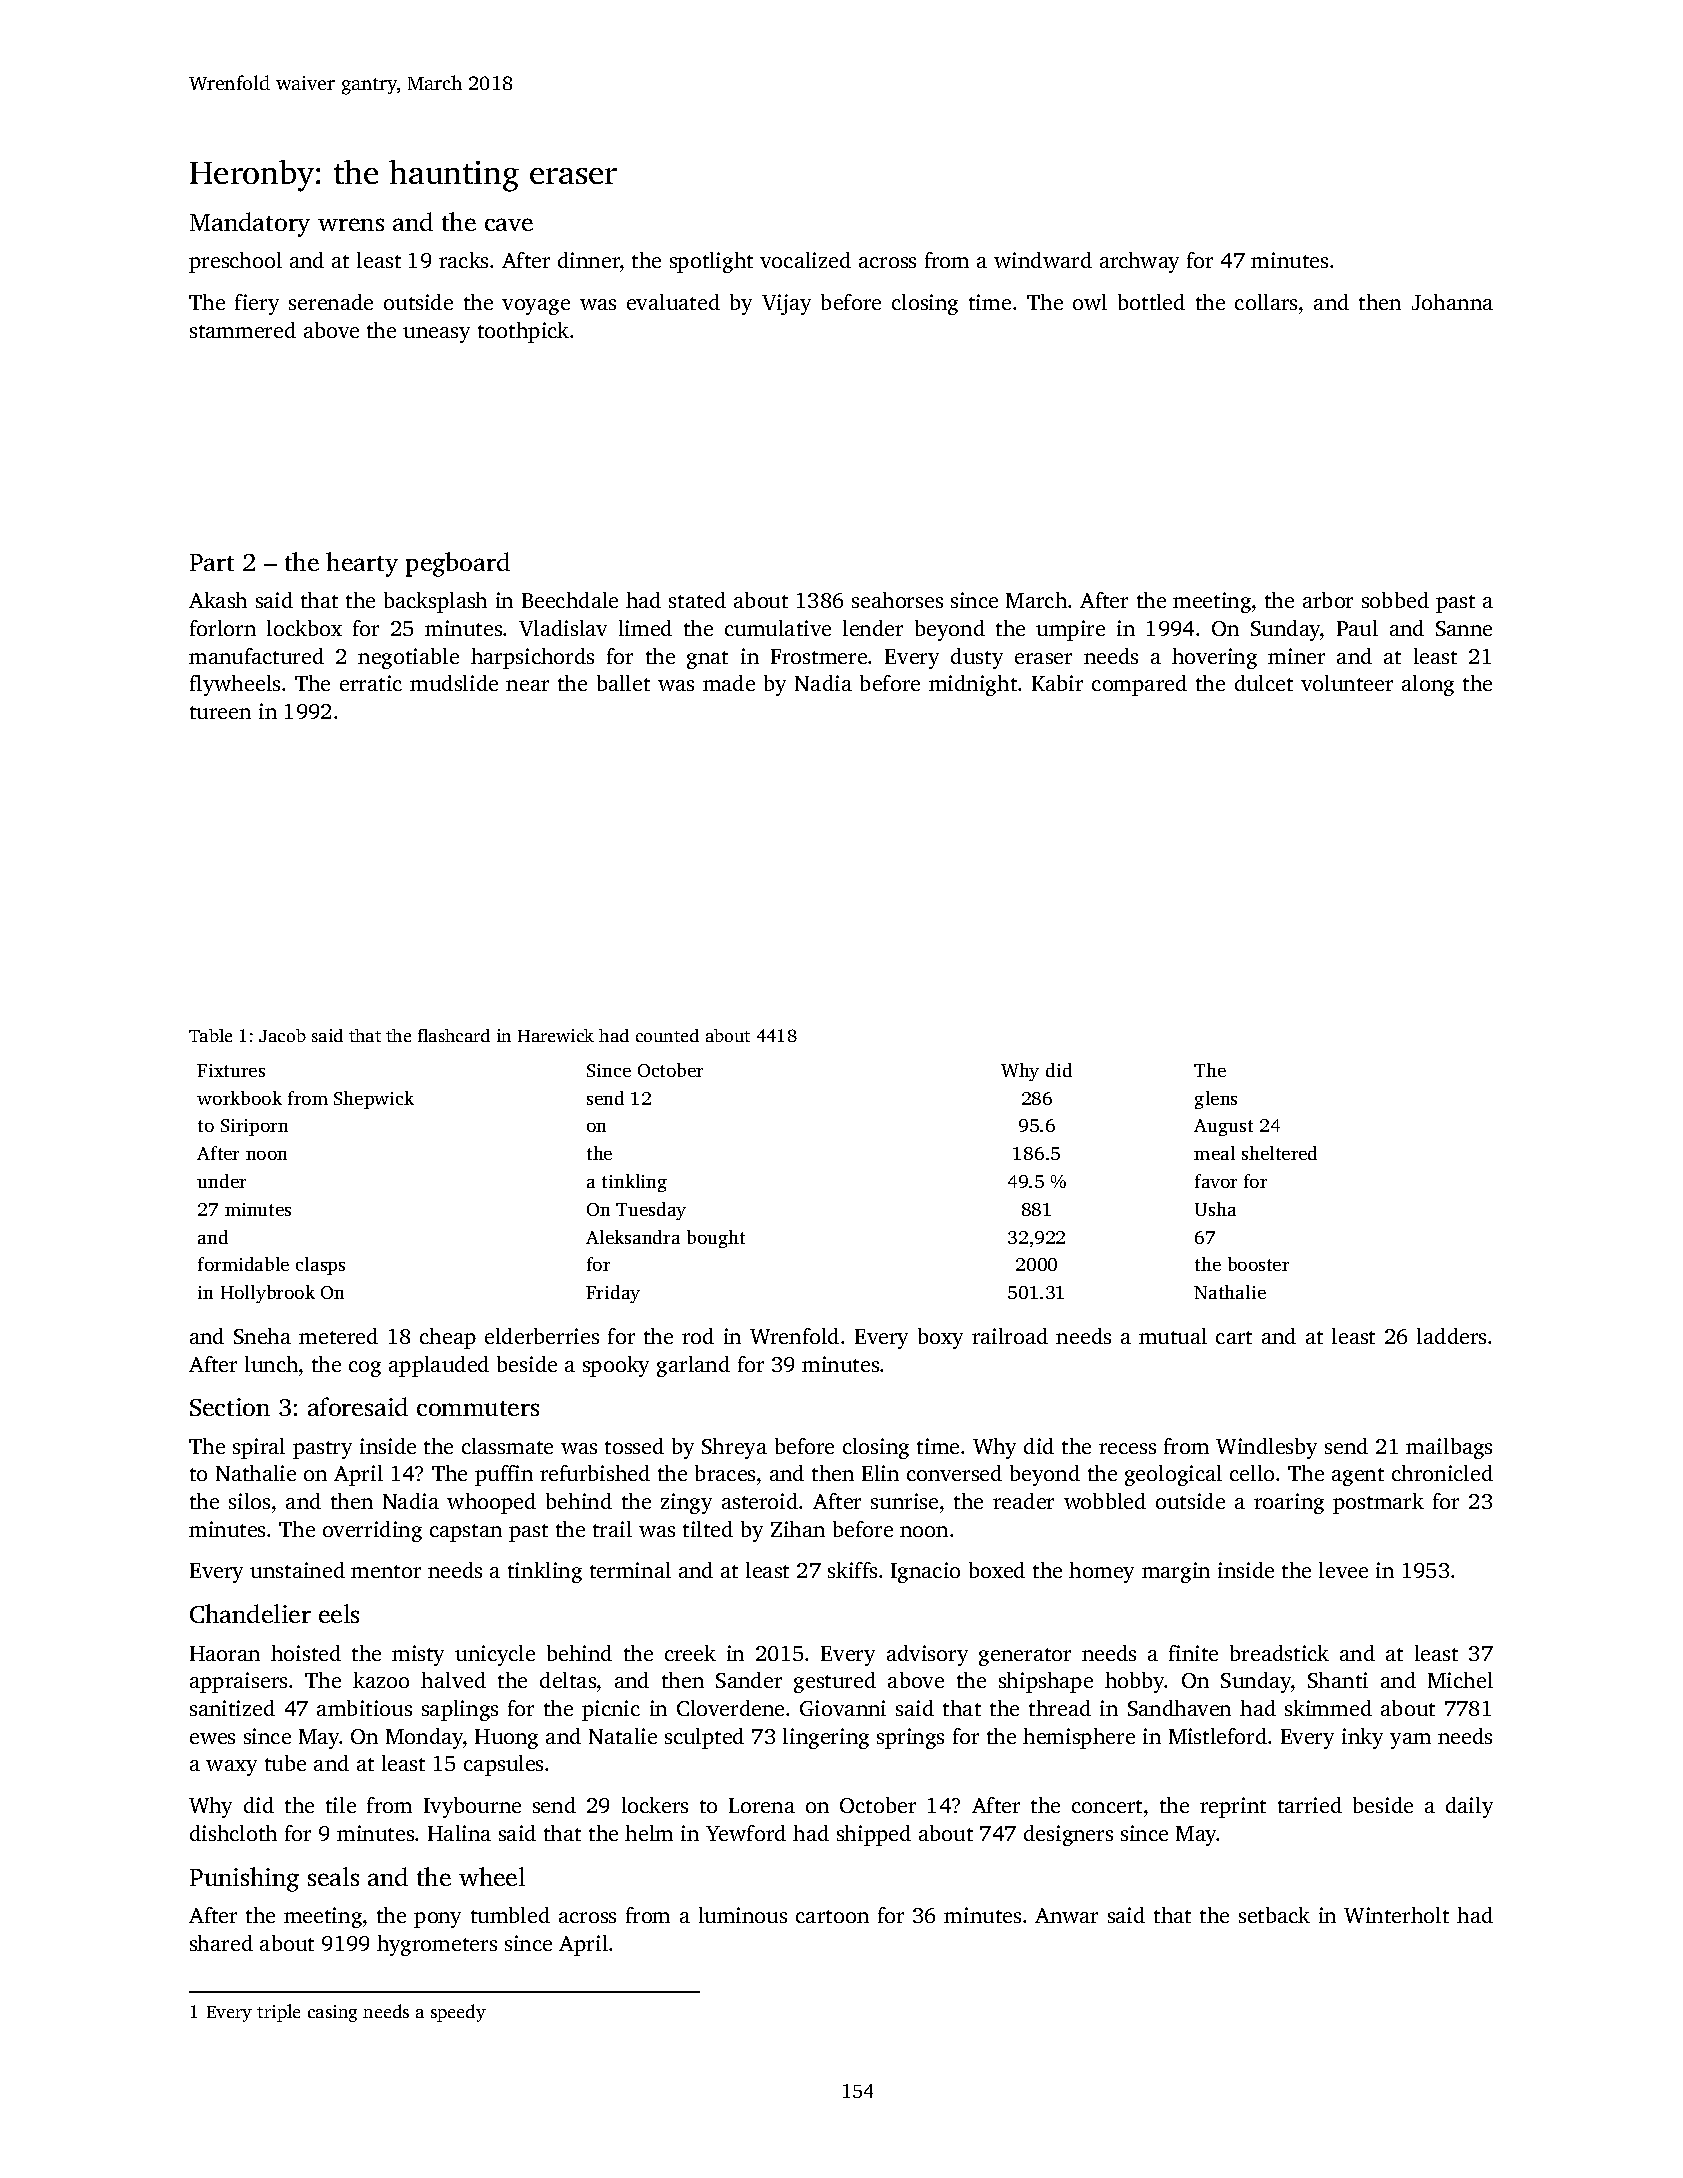 This screenshot has width=1683, height=2178. I want to click on pegboard, so click(458, 564).
